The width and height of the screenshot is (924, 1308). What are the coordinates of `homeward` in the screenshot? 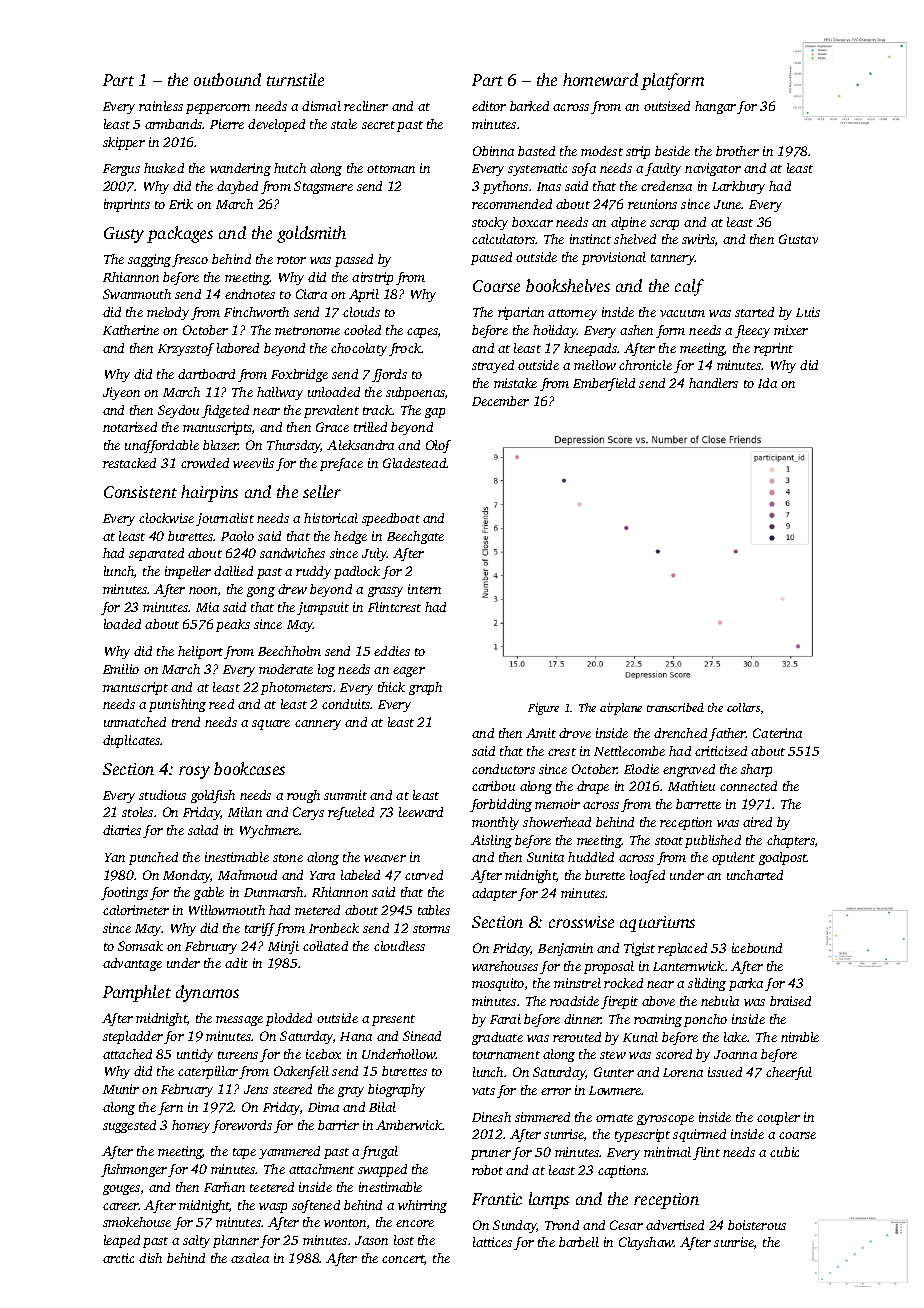 It's located at (600, 79).
